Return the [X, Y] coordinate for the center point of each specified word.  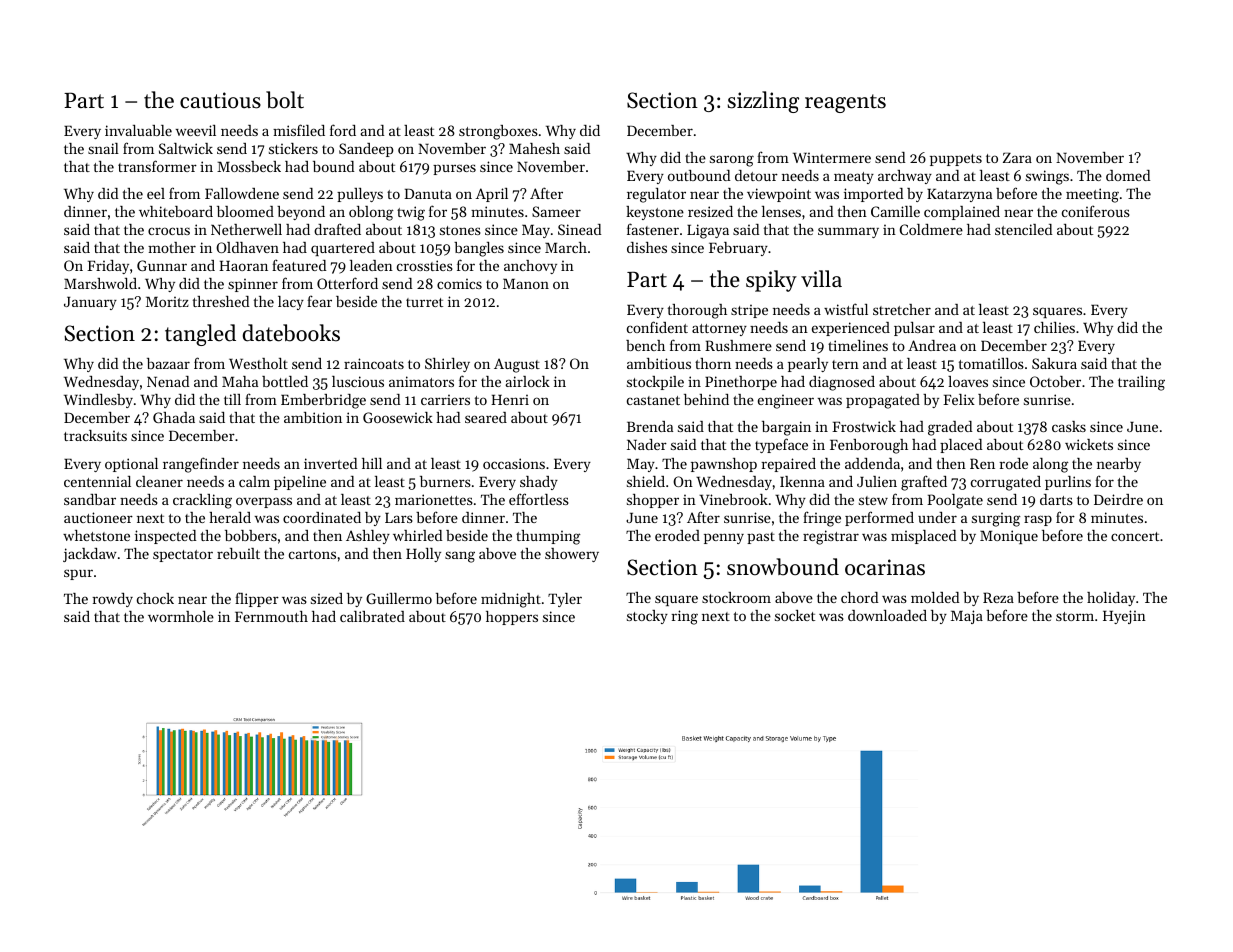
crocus [169, 231]
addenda [872, 463]
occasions [514, 463]
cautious [220, 100]
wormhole [181, 616]
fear [319, 301]
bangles [479, 249]
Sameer [556, 211]
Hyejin [1124, 617]
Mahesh [534, 148]
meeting [1092, 195]
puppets [956, 160]
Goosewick [398, 417]
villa [821, 278]
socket [795, 615]
